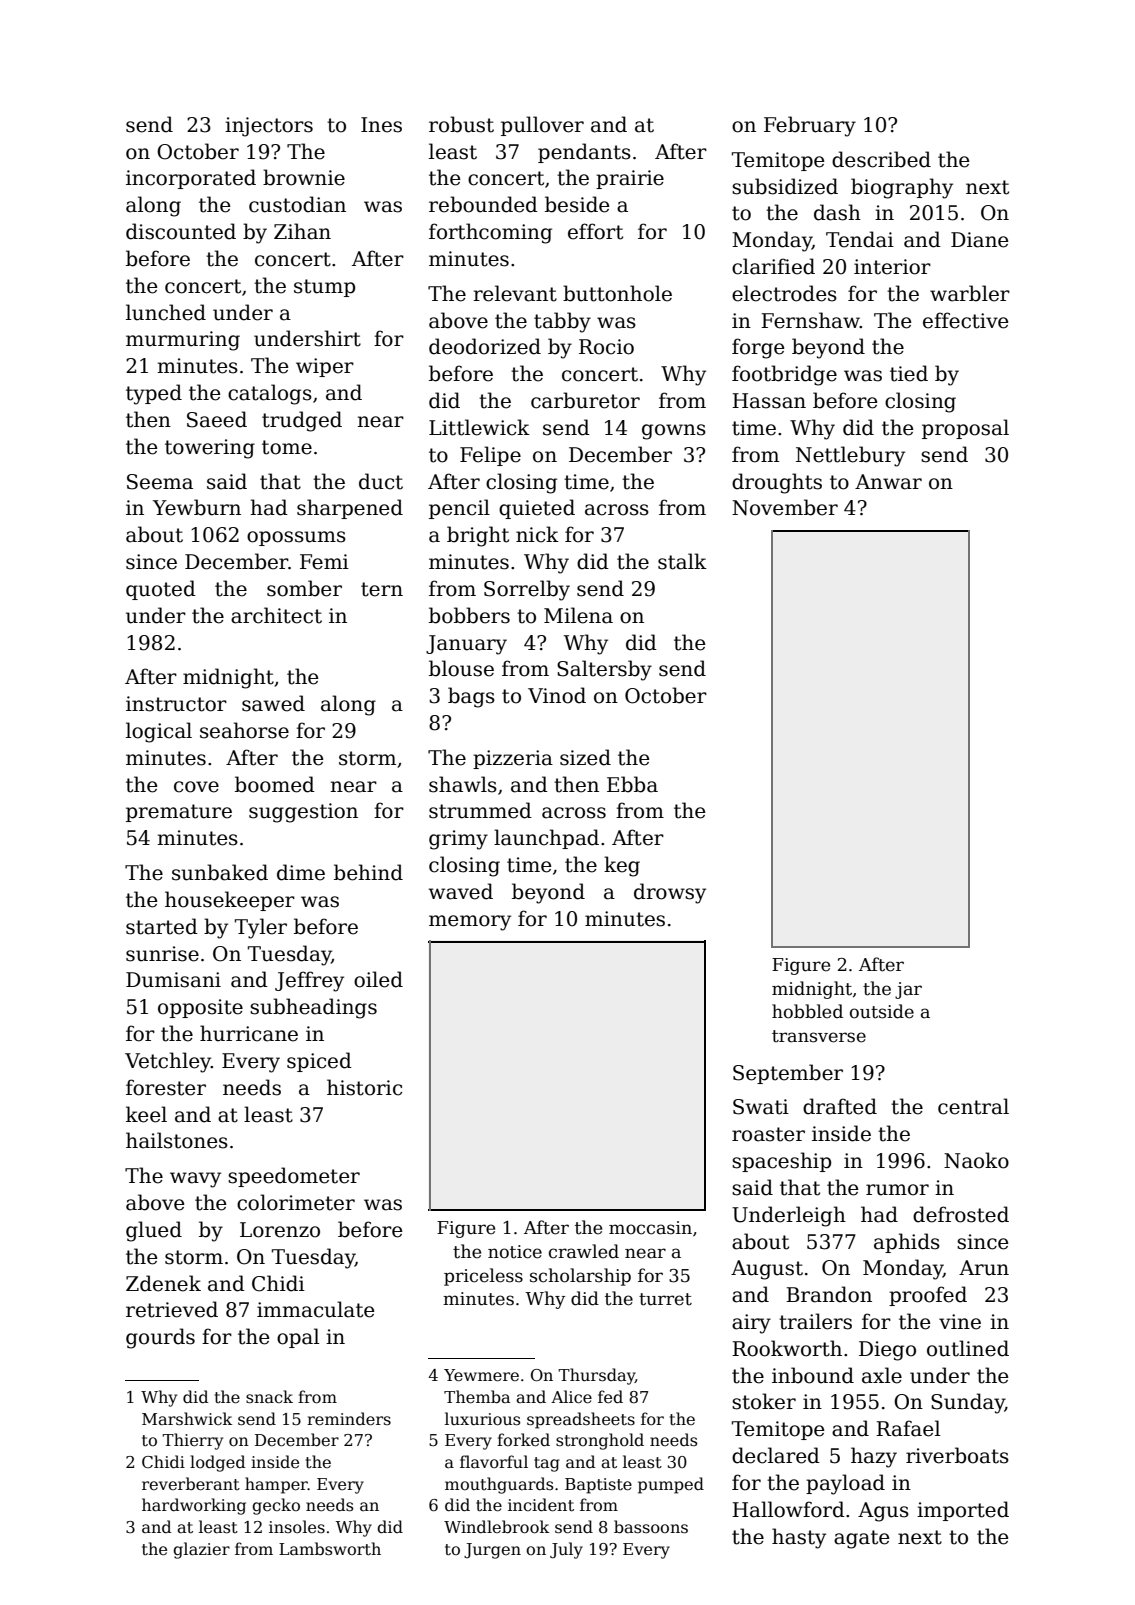 This page has width=1135, height=1605. I want to click on described, so click(881, 159).
